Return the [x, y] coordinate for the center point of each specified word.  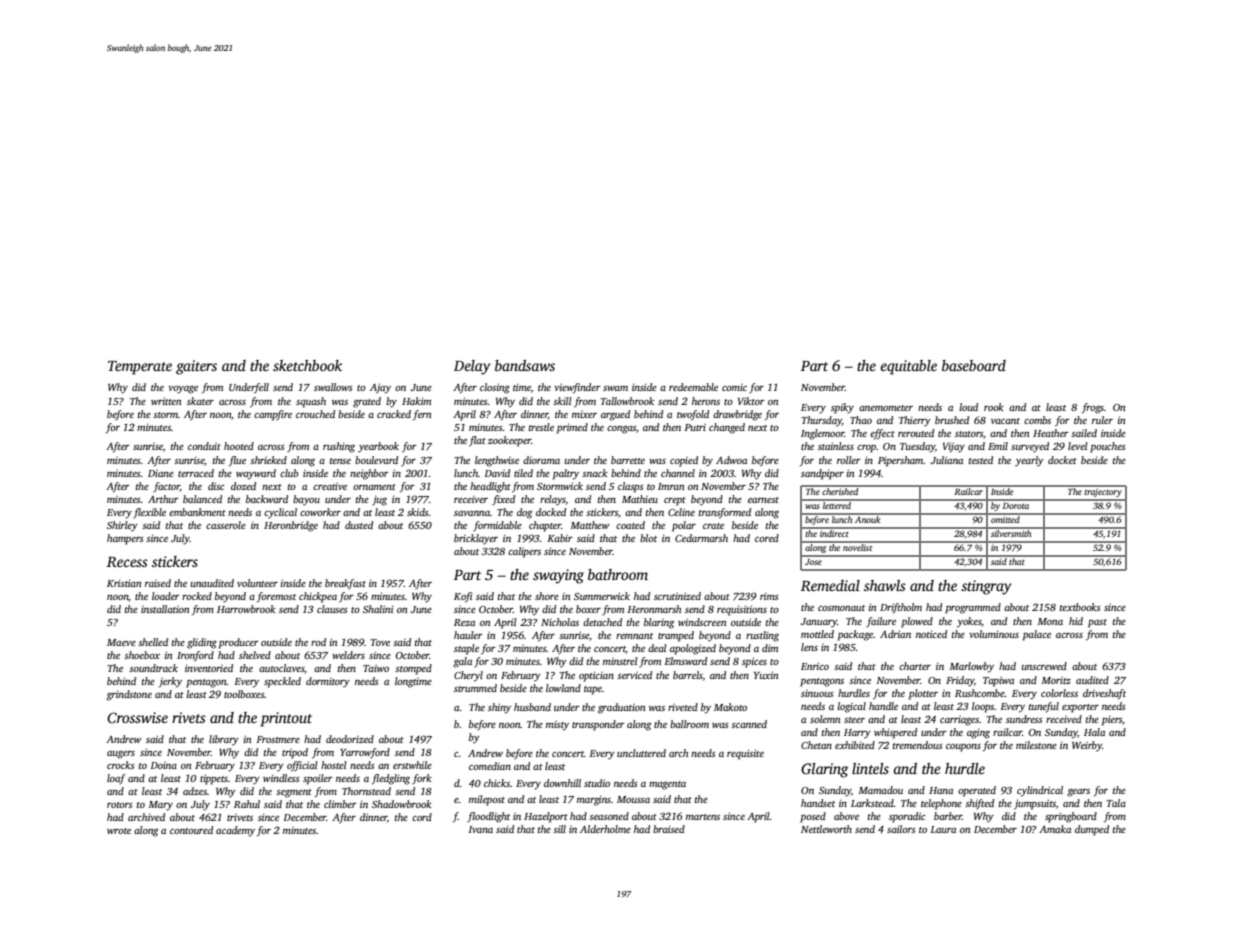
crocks [121, 765]
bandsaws [525, 365]
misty [557, 726]
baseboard [974, 365]
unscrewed [1044, 666]
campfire [273, 415]
